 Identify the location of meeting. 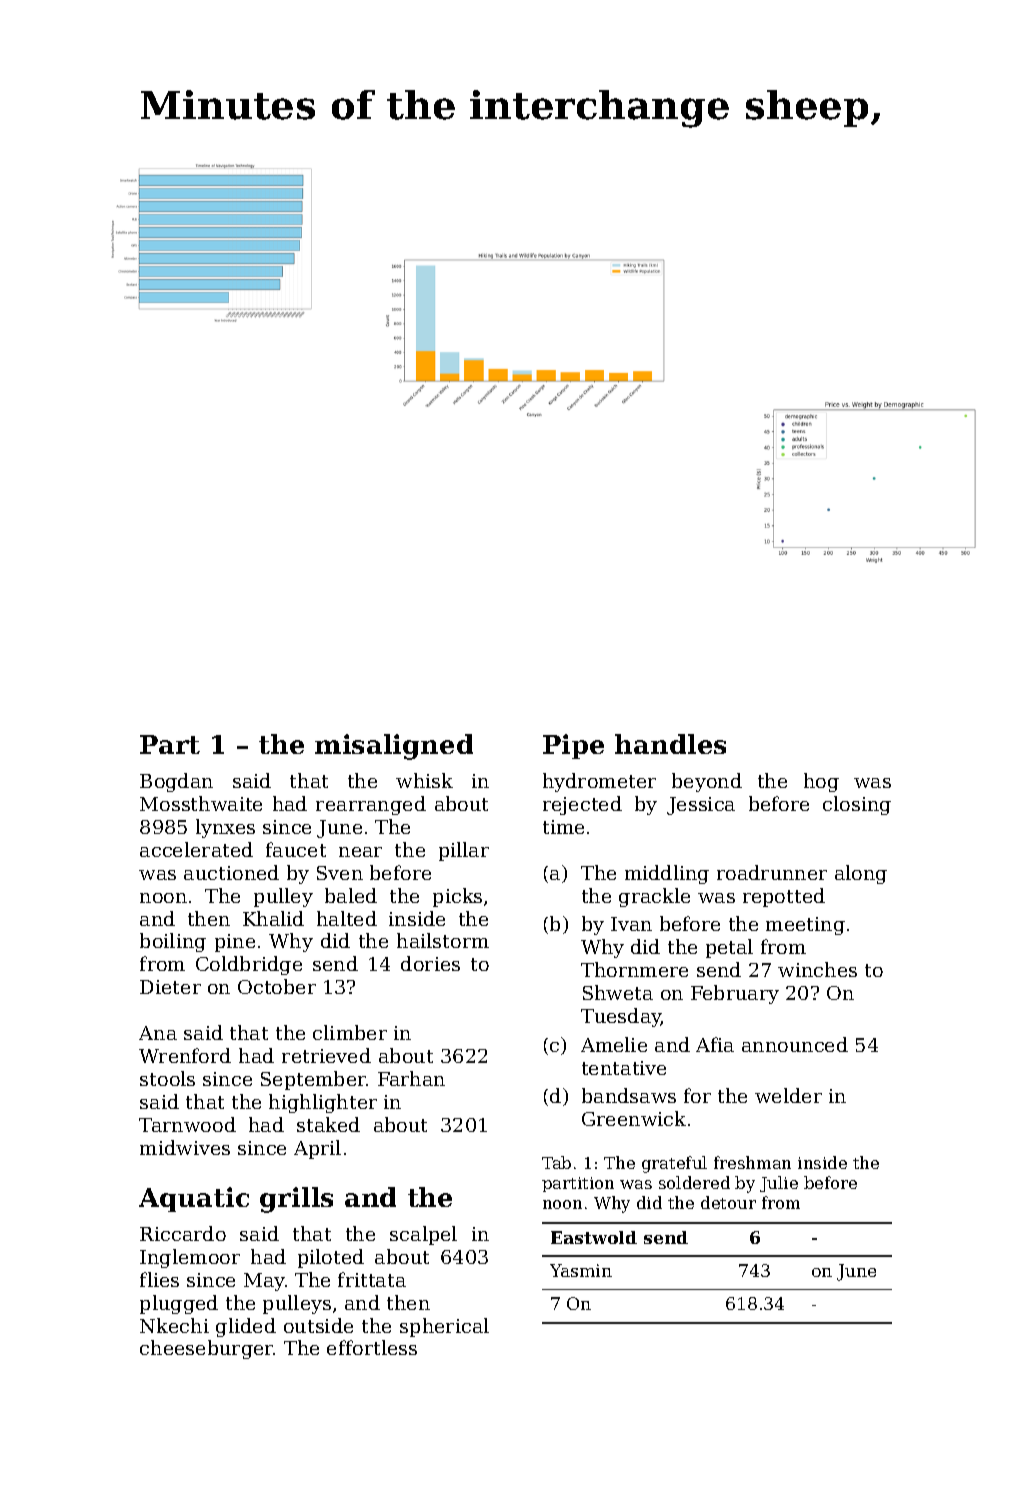
(805, 926).
